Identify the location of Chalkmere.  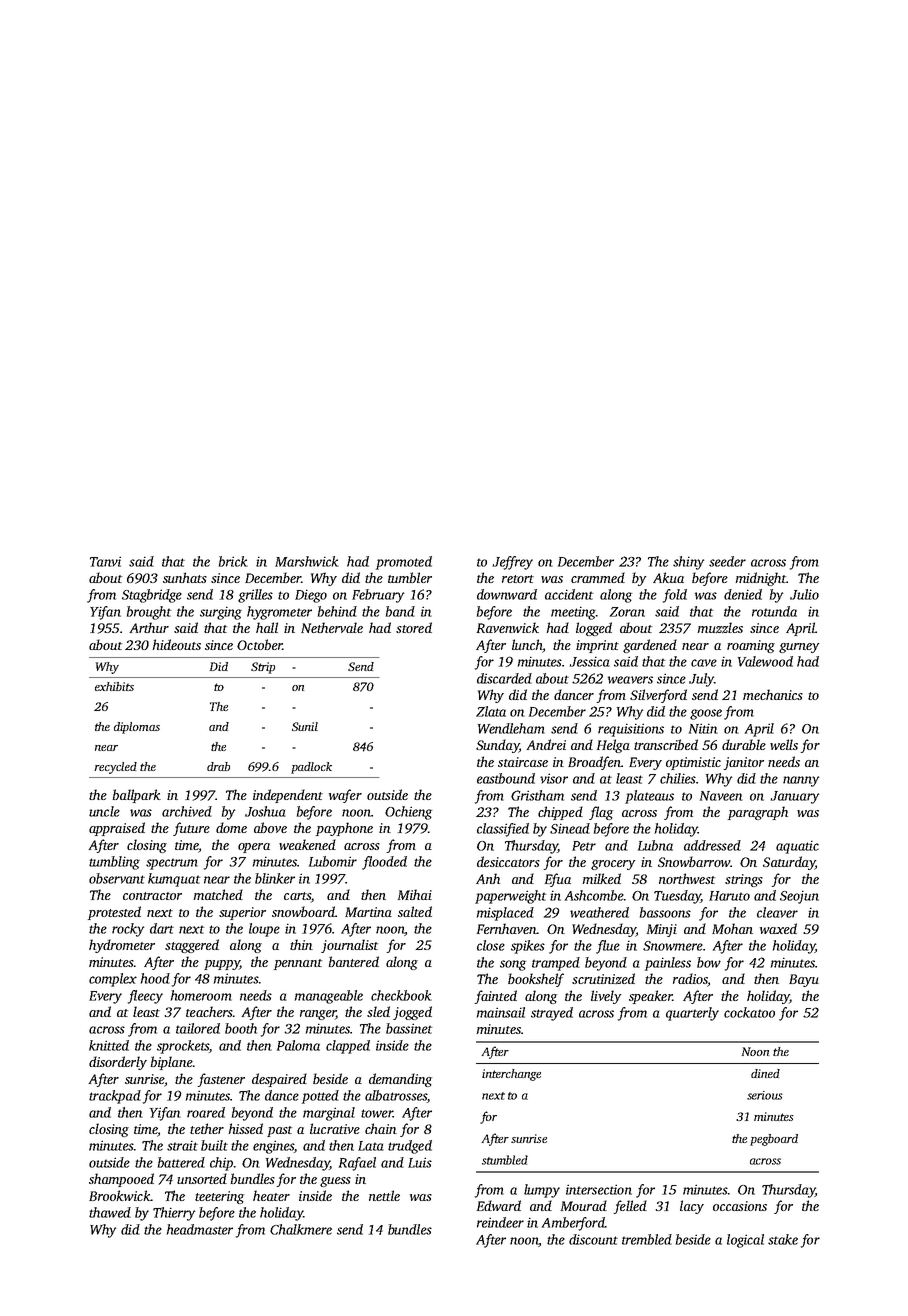
(301, 1229).
